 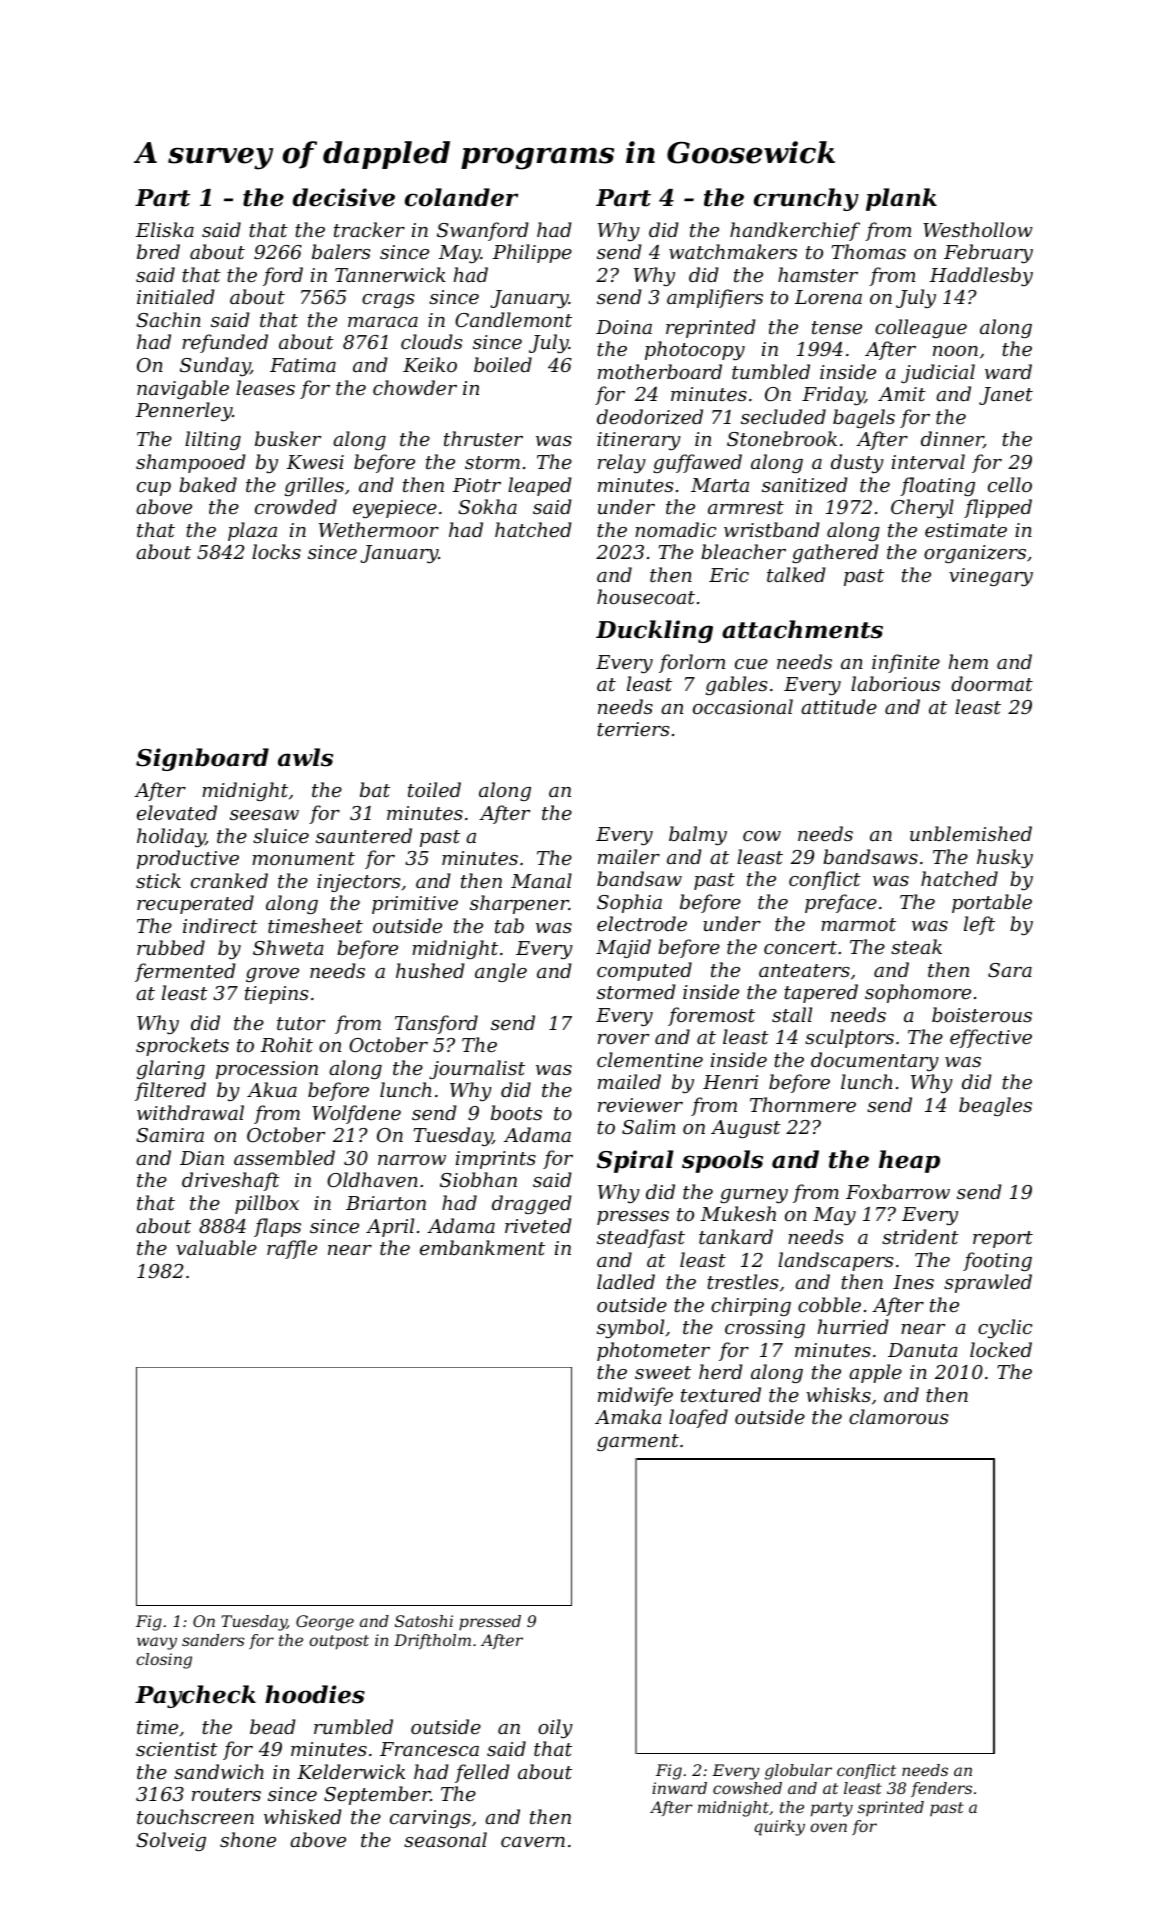 What do you see at coordinates (532, 253) in the screenshot?
I see `Philippe` at bounding box center [532, 253].
